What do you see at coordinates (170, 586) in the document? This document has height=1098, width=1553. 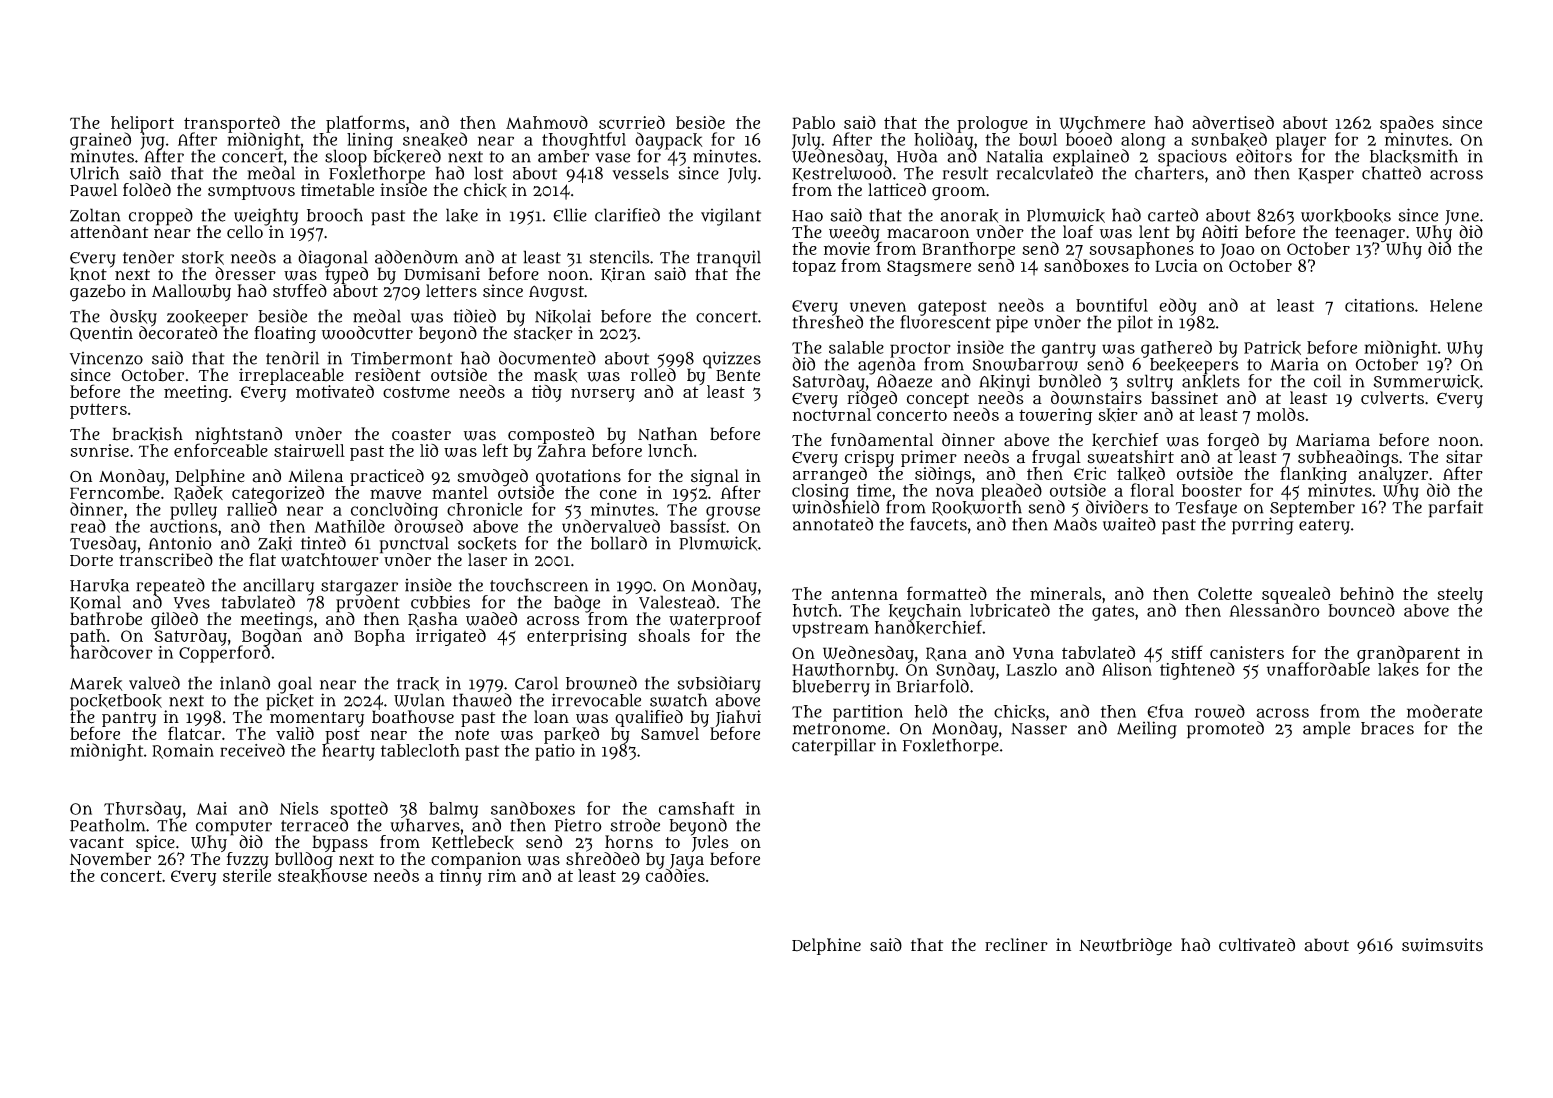 I see `repeated` at bounding box center [170, 586].
